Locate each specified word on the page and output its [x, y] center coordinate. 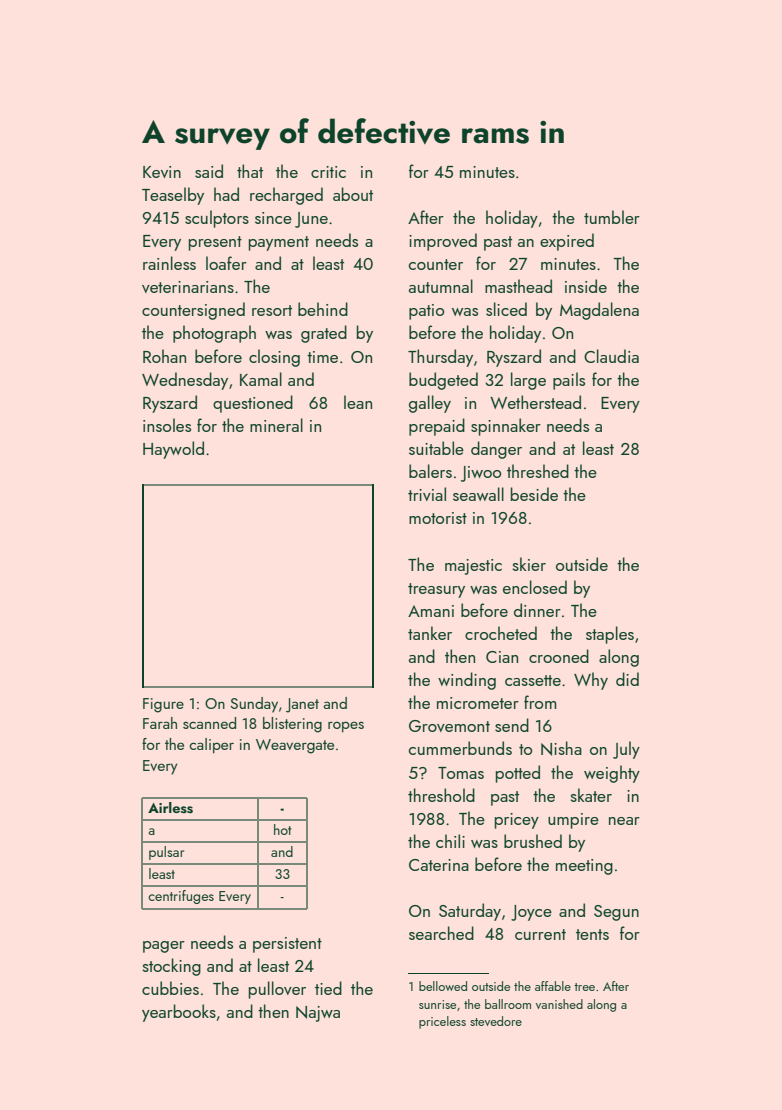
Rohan [164, 356]
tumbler [612, 217]
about [353, 194]
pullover [277, 990]
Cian [502, 657]
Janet [302, 705]
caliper [211, 745]
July [626, 750]
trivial [427, 494]
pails [569, 381]
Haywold [173, 450]
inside [586, 286]
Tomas [461, 773]
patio [426, 312]
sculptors [217, 219]
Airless [170, 808]
